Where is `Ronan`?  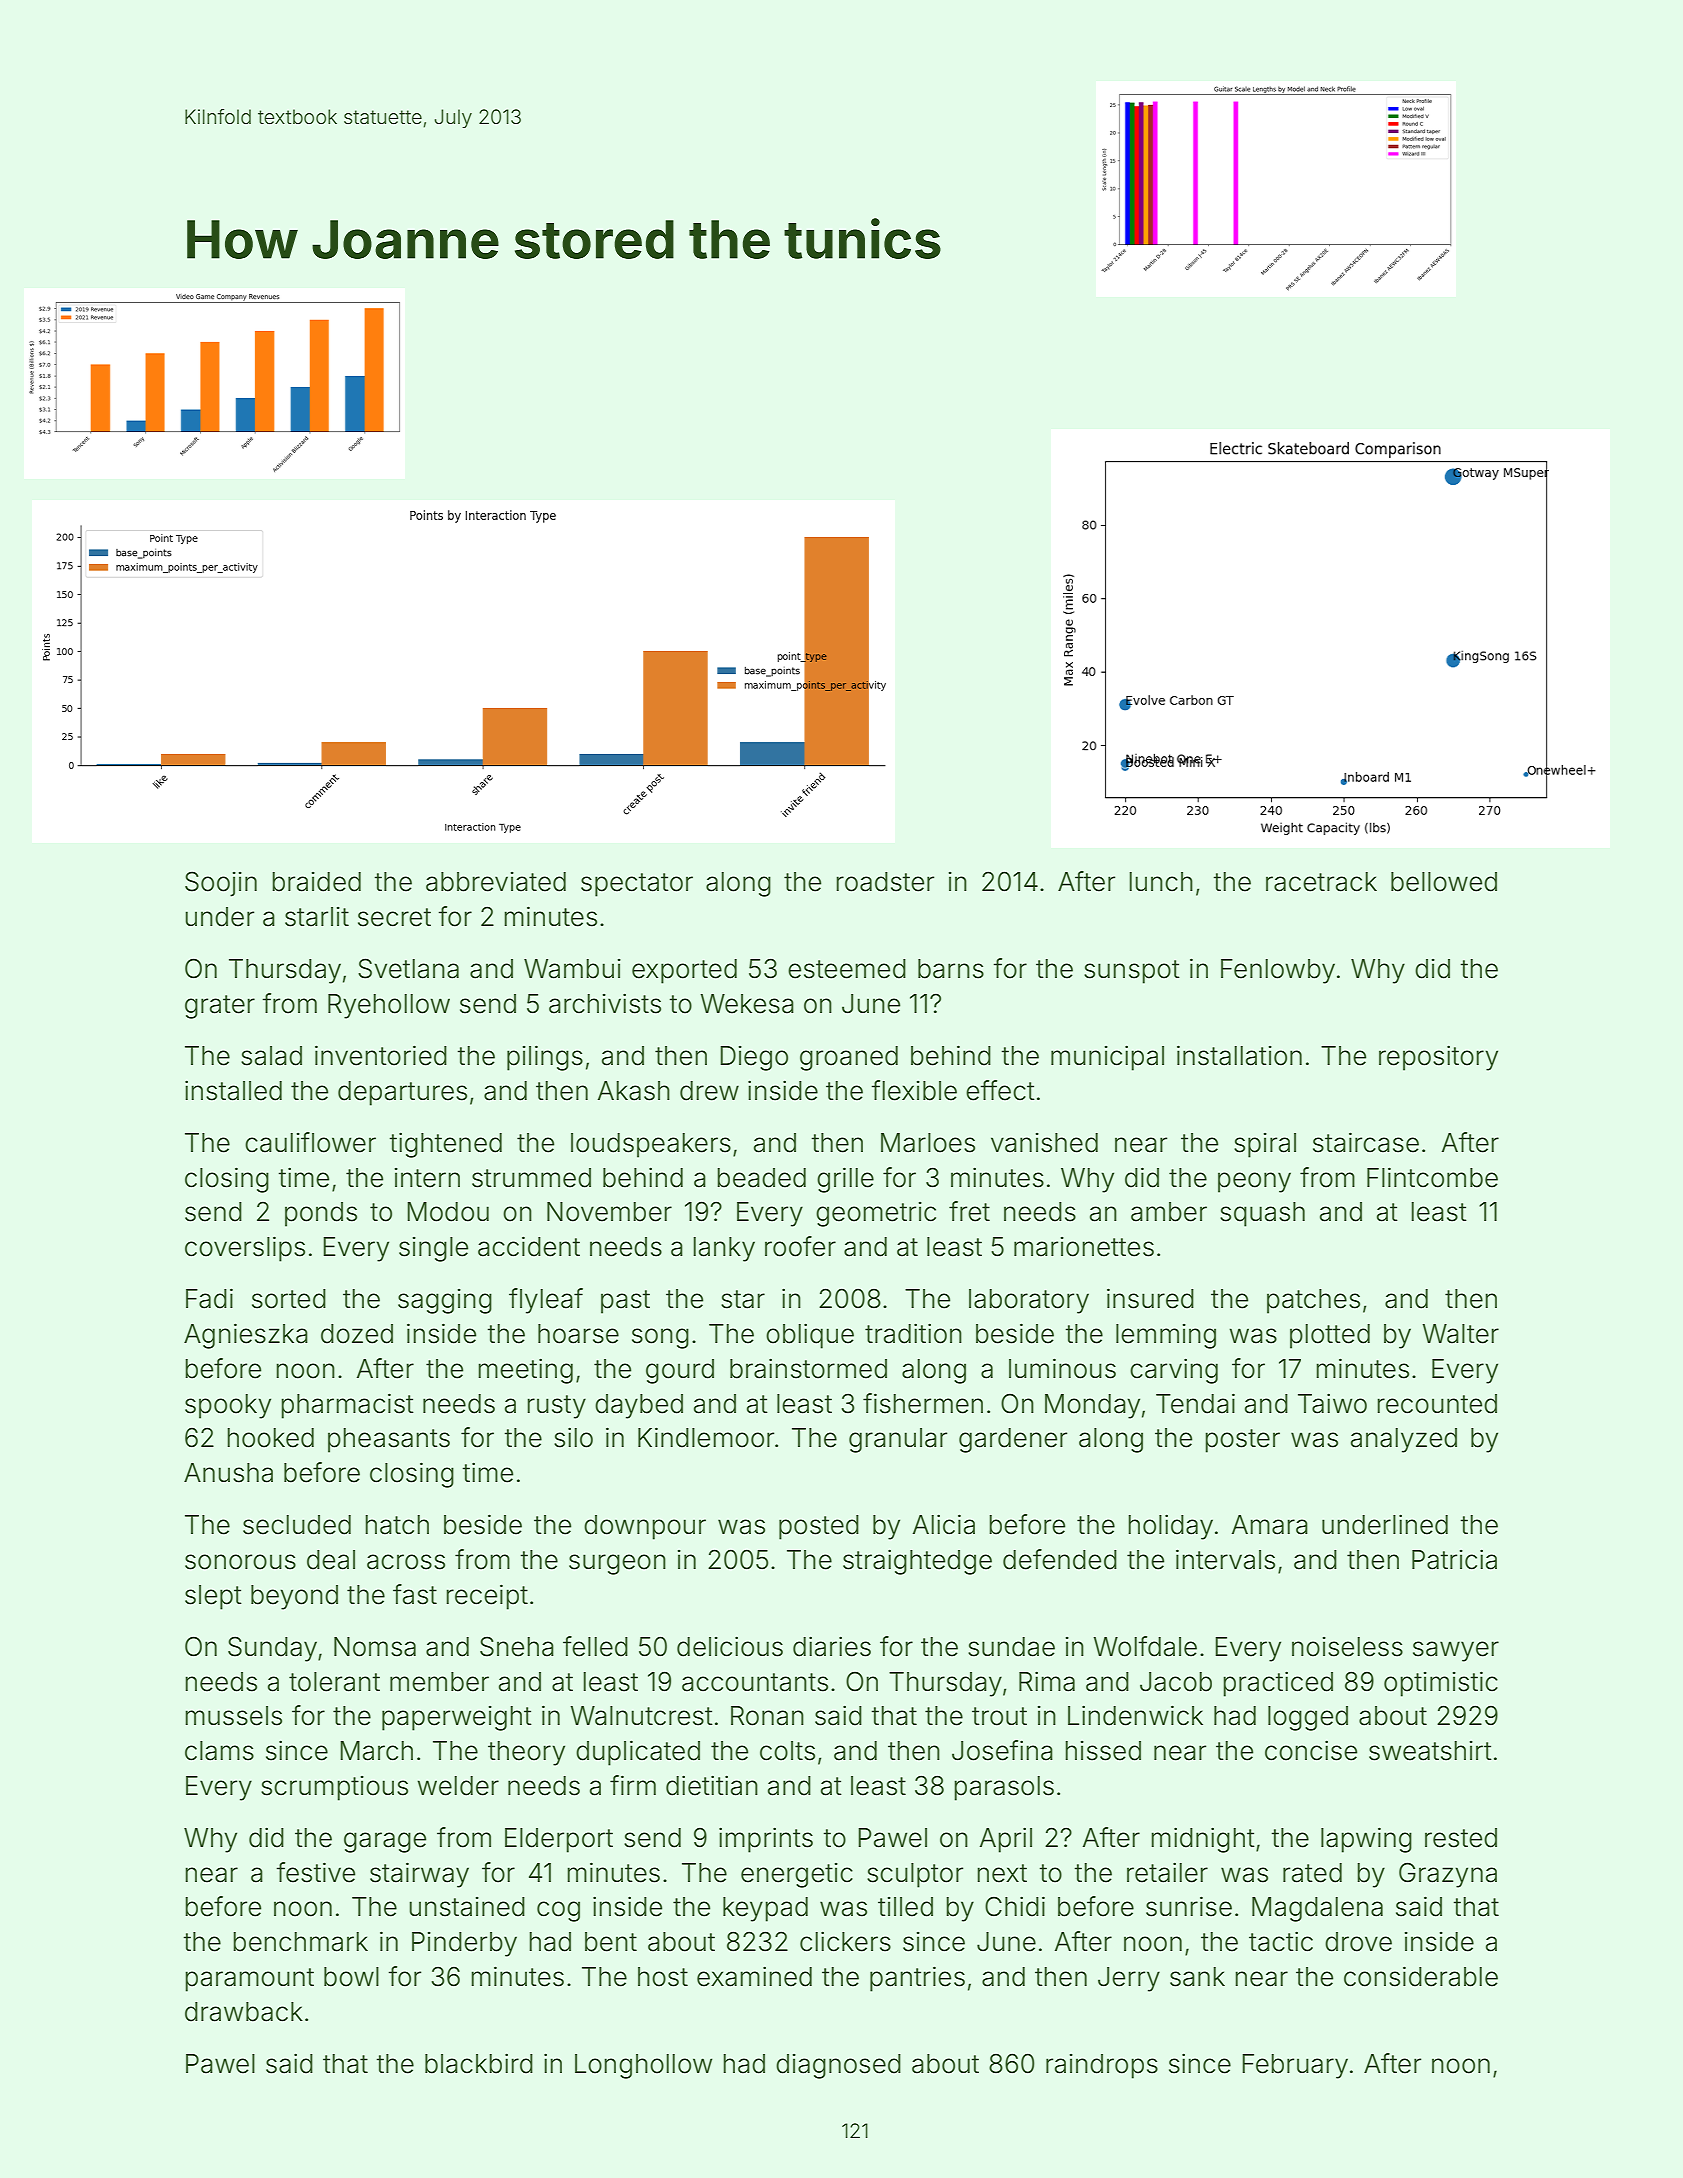
Ronan is located at coordinates (767, 1716).
